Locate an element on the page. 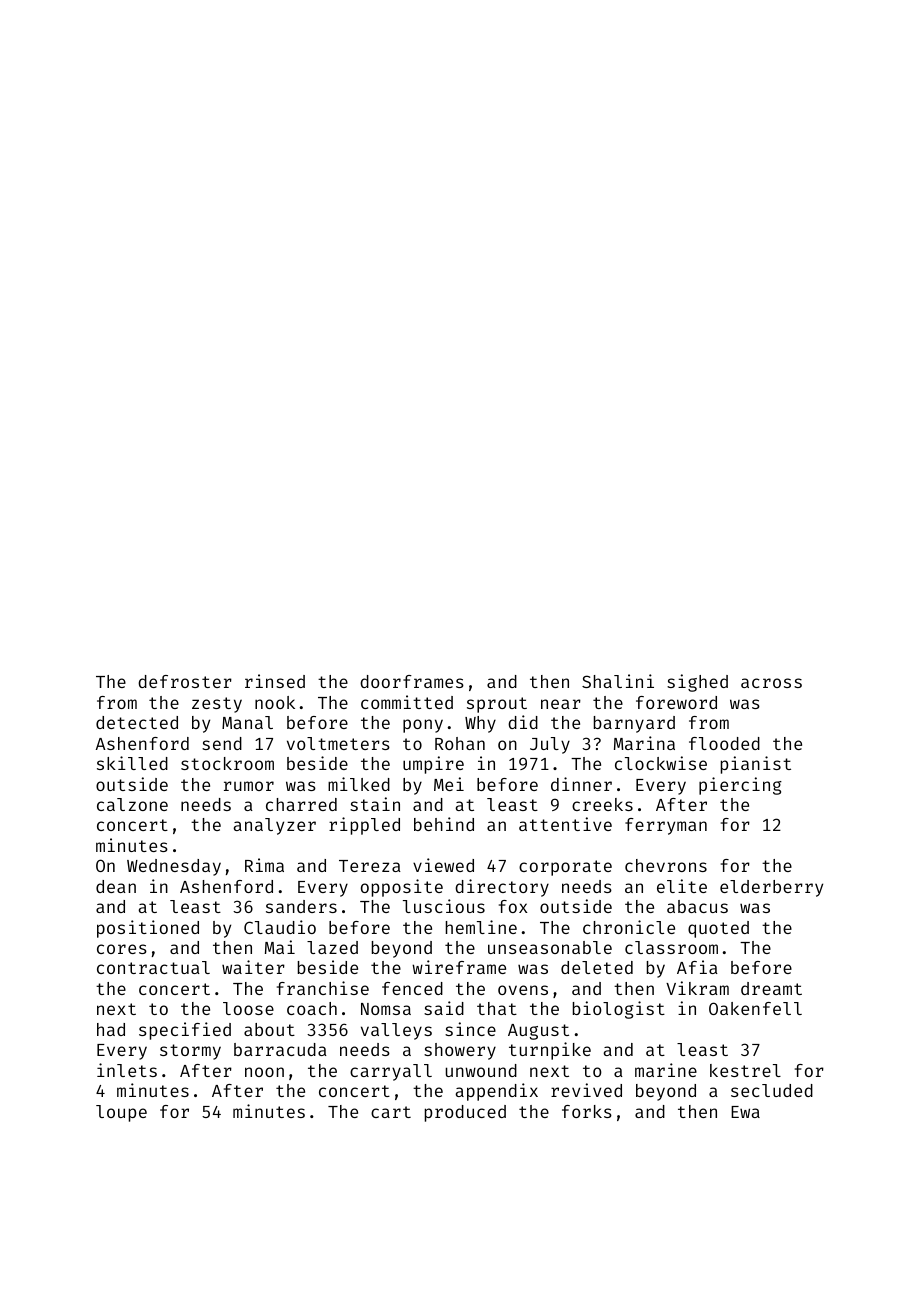 The height and width of the document is (1311, 924). detected is located at coordinates (137, 722).
